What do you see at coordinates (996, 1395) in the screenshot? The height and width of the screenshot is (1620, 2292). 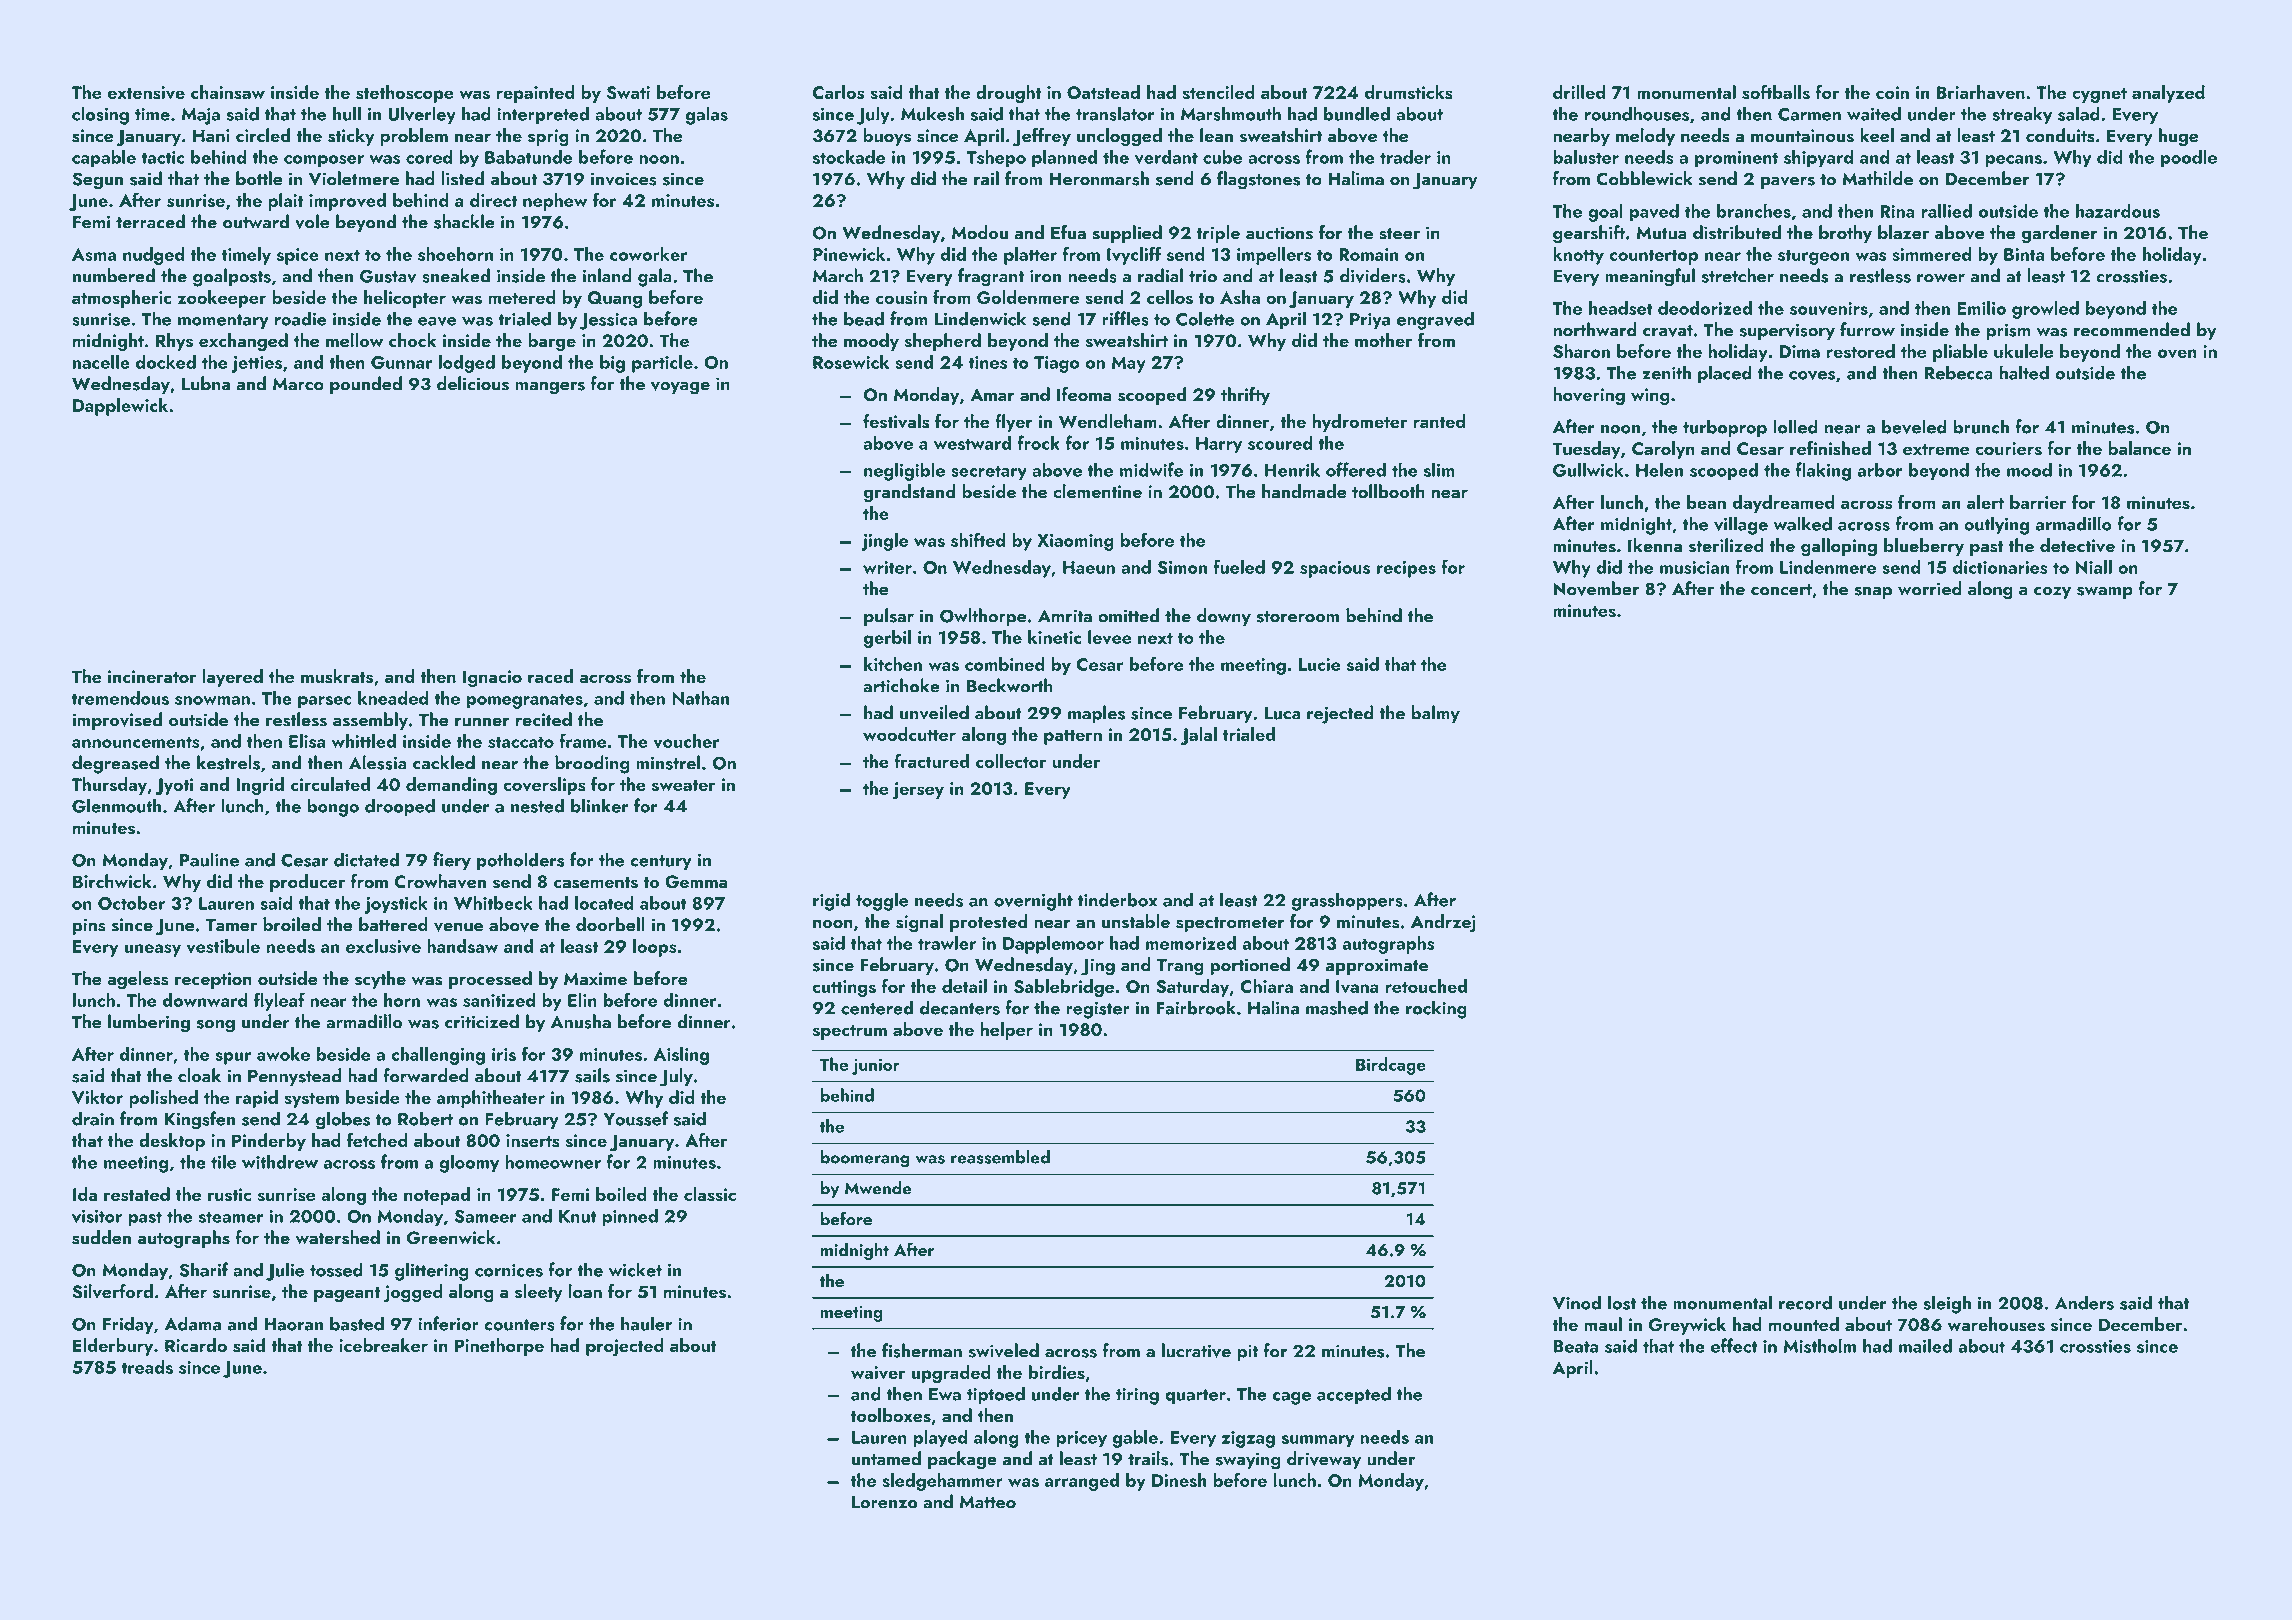 I see `tiptoed` at bounding box center [996, 1395].
